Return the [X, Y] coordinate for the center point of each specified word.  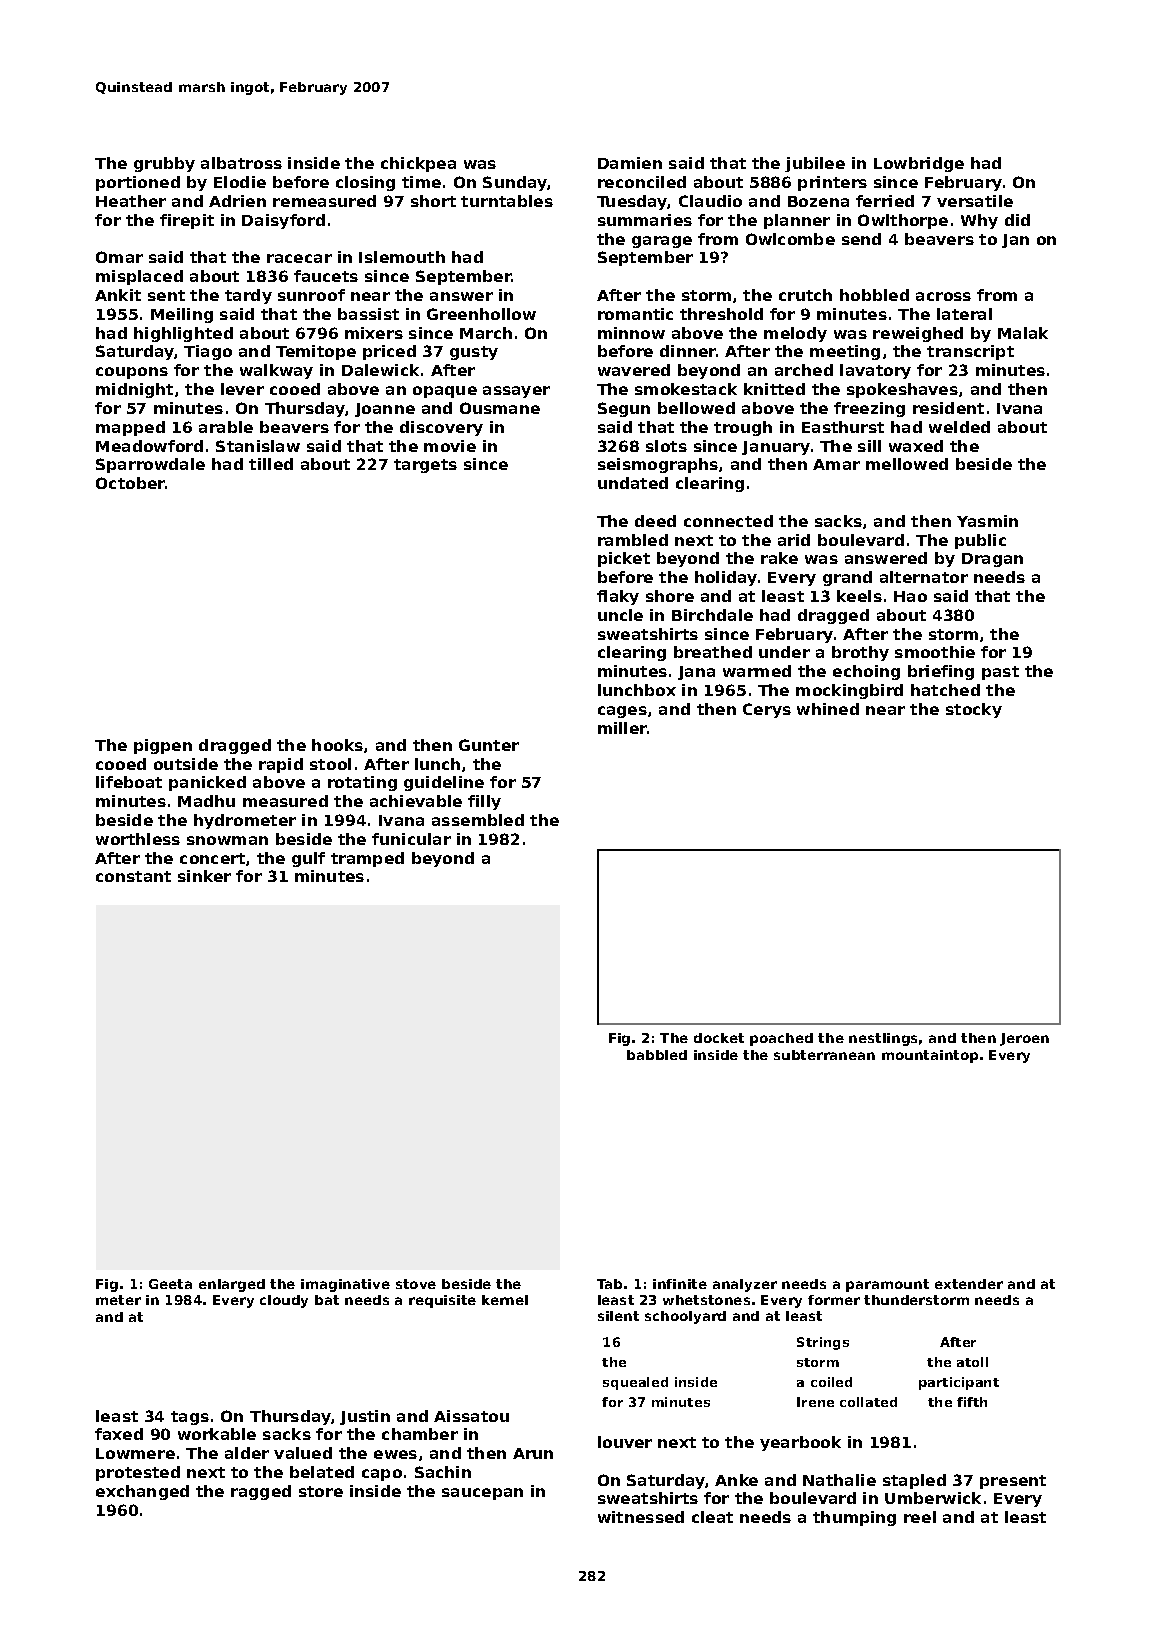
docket [719, 1038]
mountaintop [930, 1056]
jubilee [815, 164]
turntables [507, 201]
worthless [138, 839]
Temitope [316, 352]
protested [138, 1473]
